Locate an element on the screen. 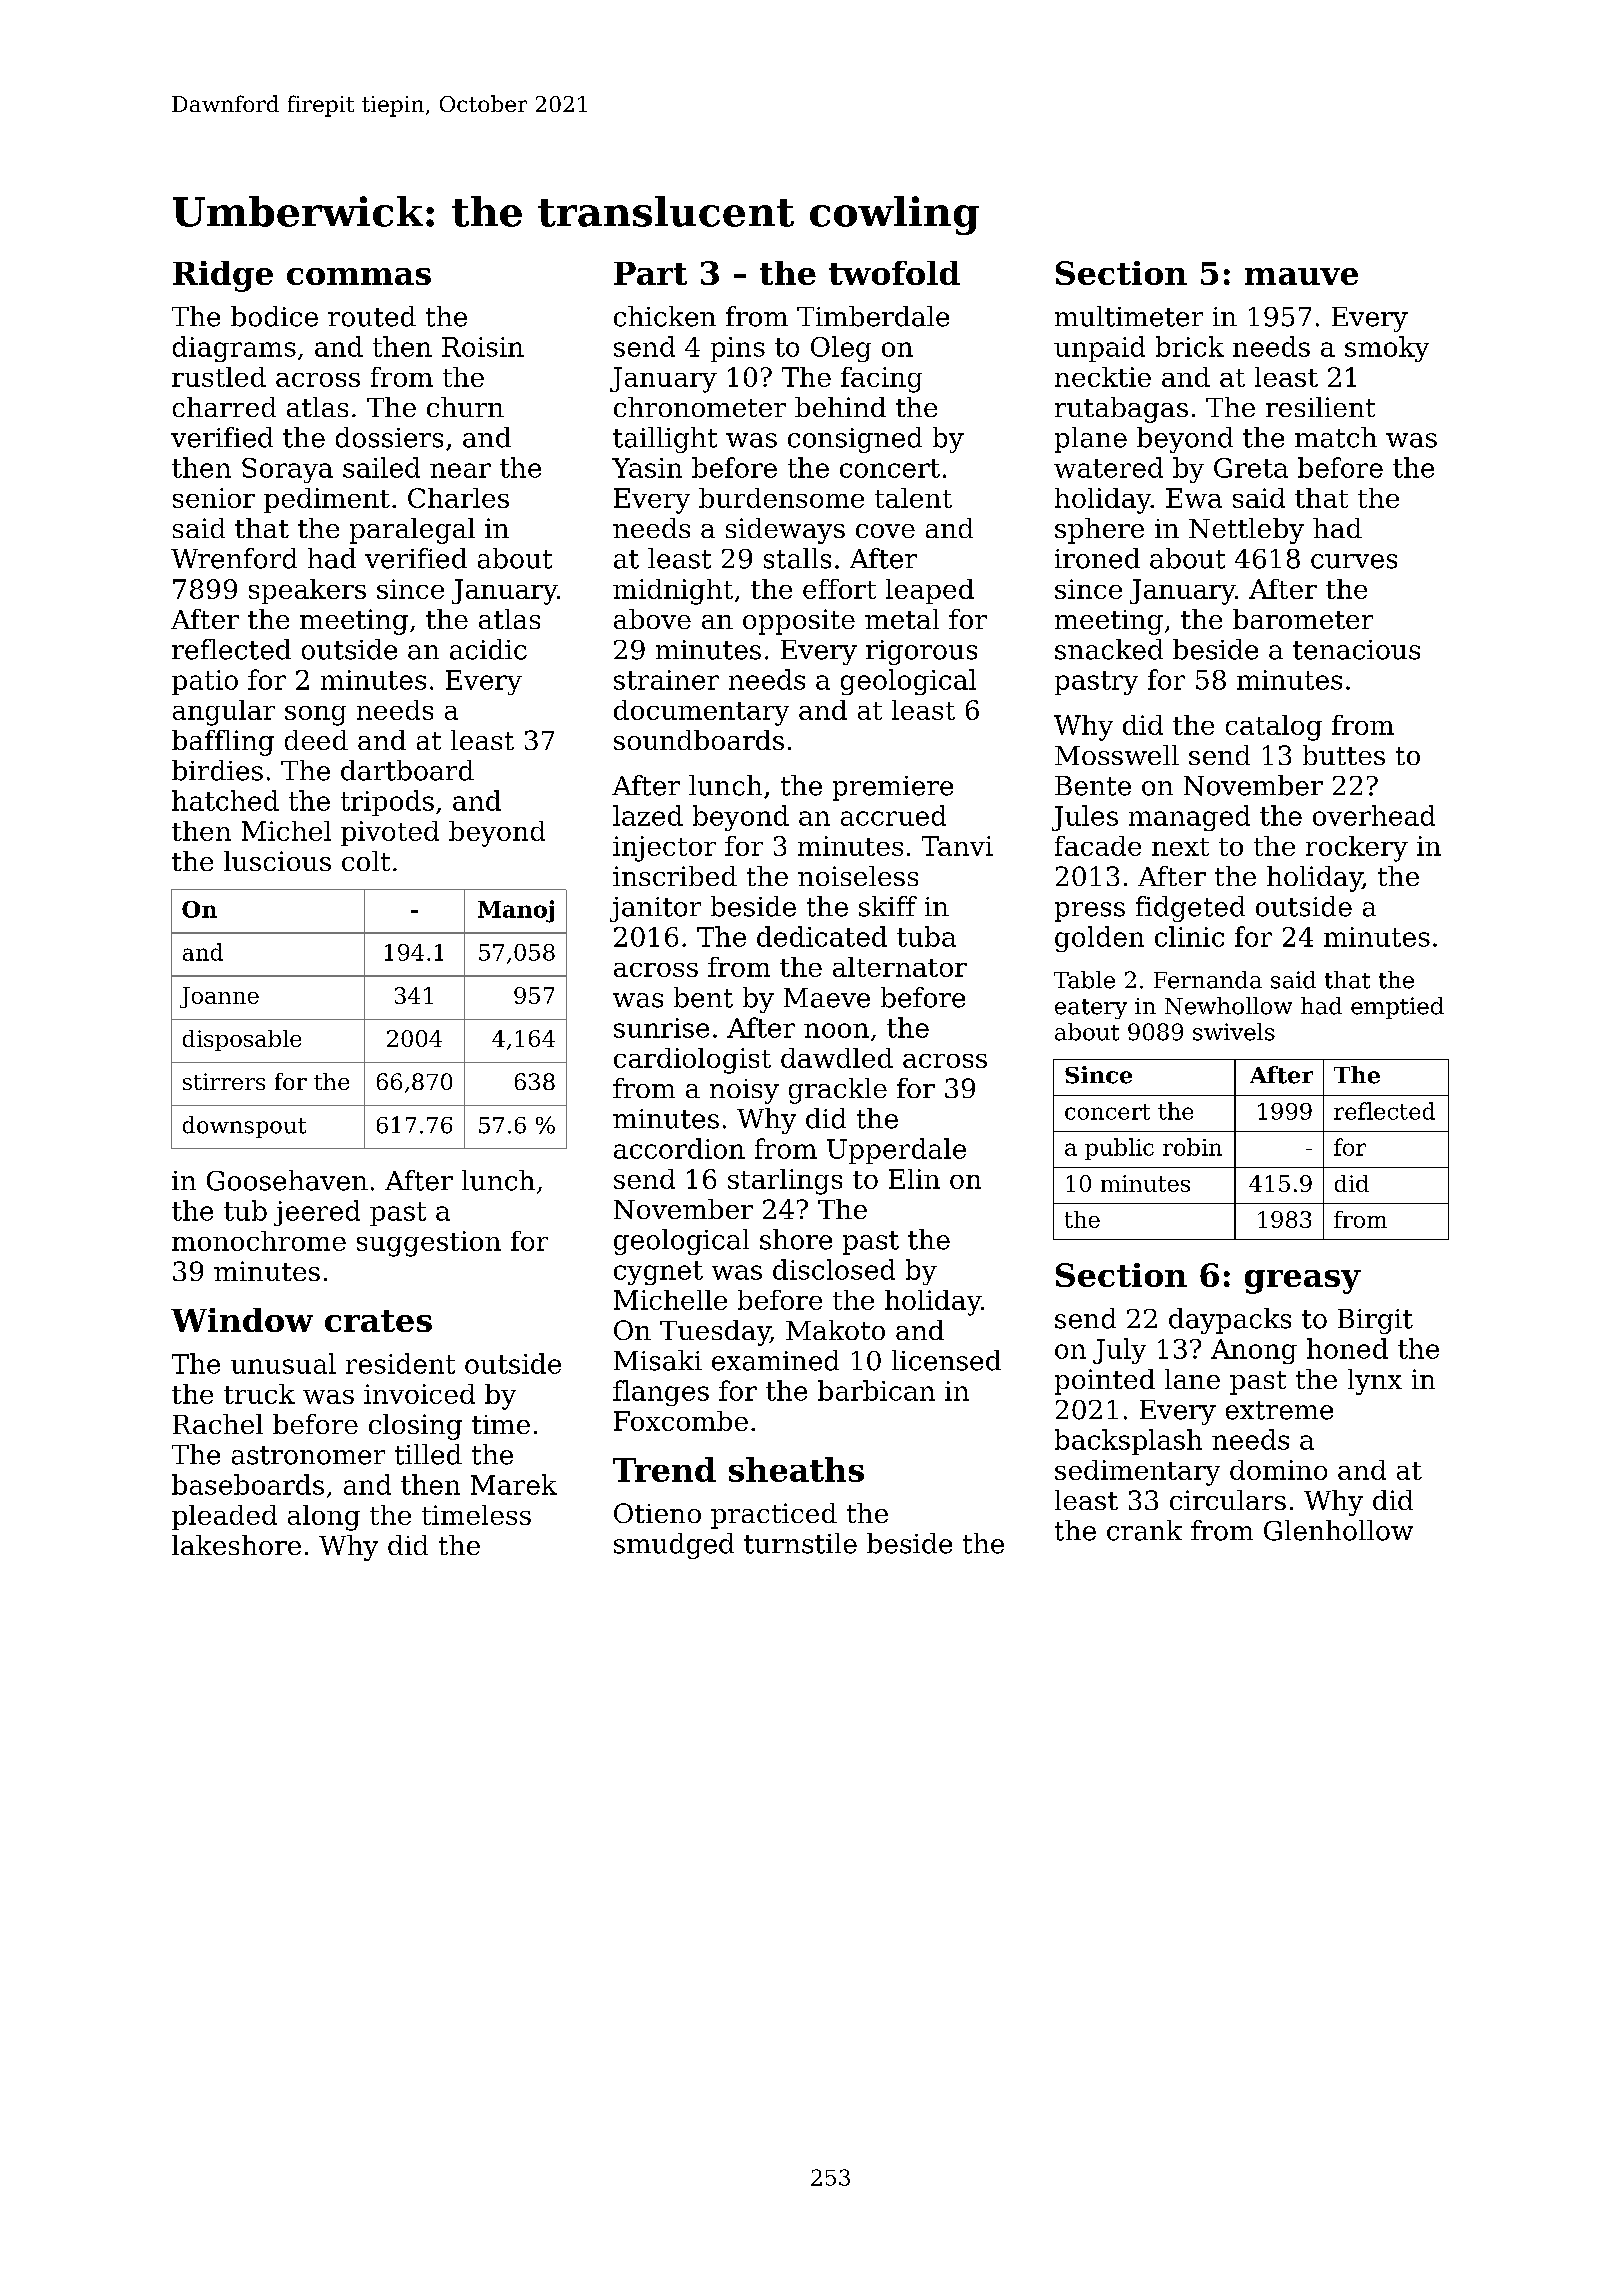 This screenshot has width=1620, height=2292. pleaded is located at coordinates (224, 1517).
